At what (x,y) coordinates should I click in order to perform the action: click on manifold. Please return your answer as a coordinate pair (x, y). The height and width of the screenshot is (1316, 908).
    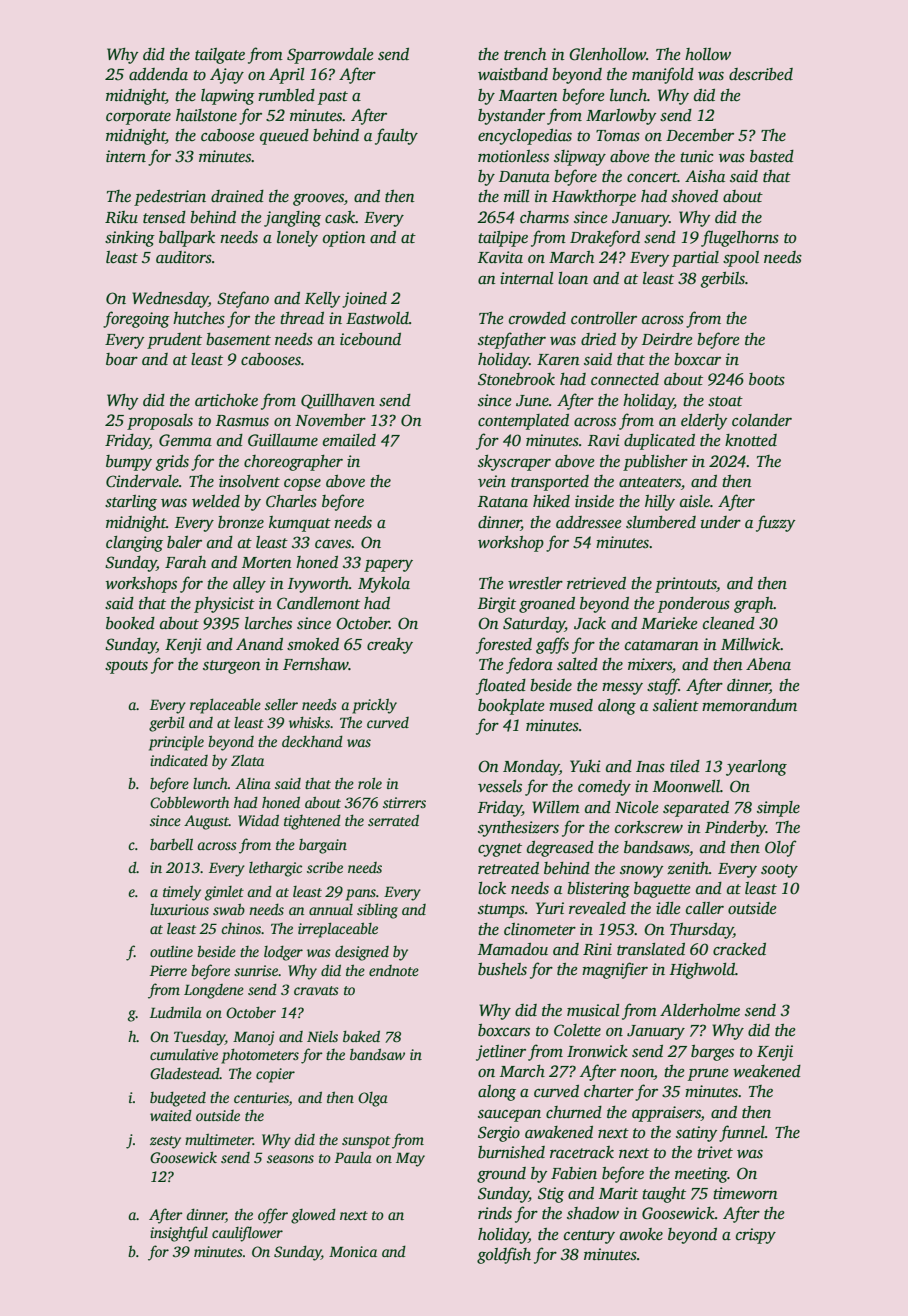
    Looking at the image, I should click on (663, 75).
